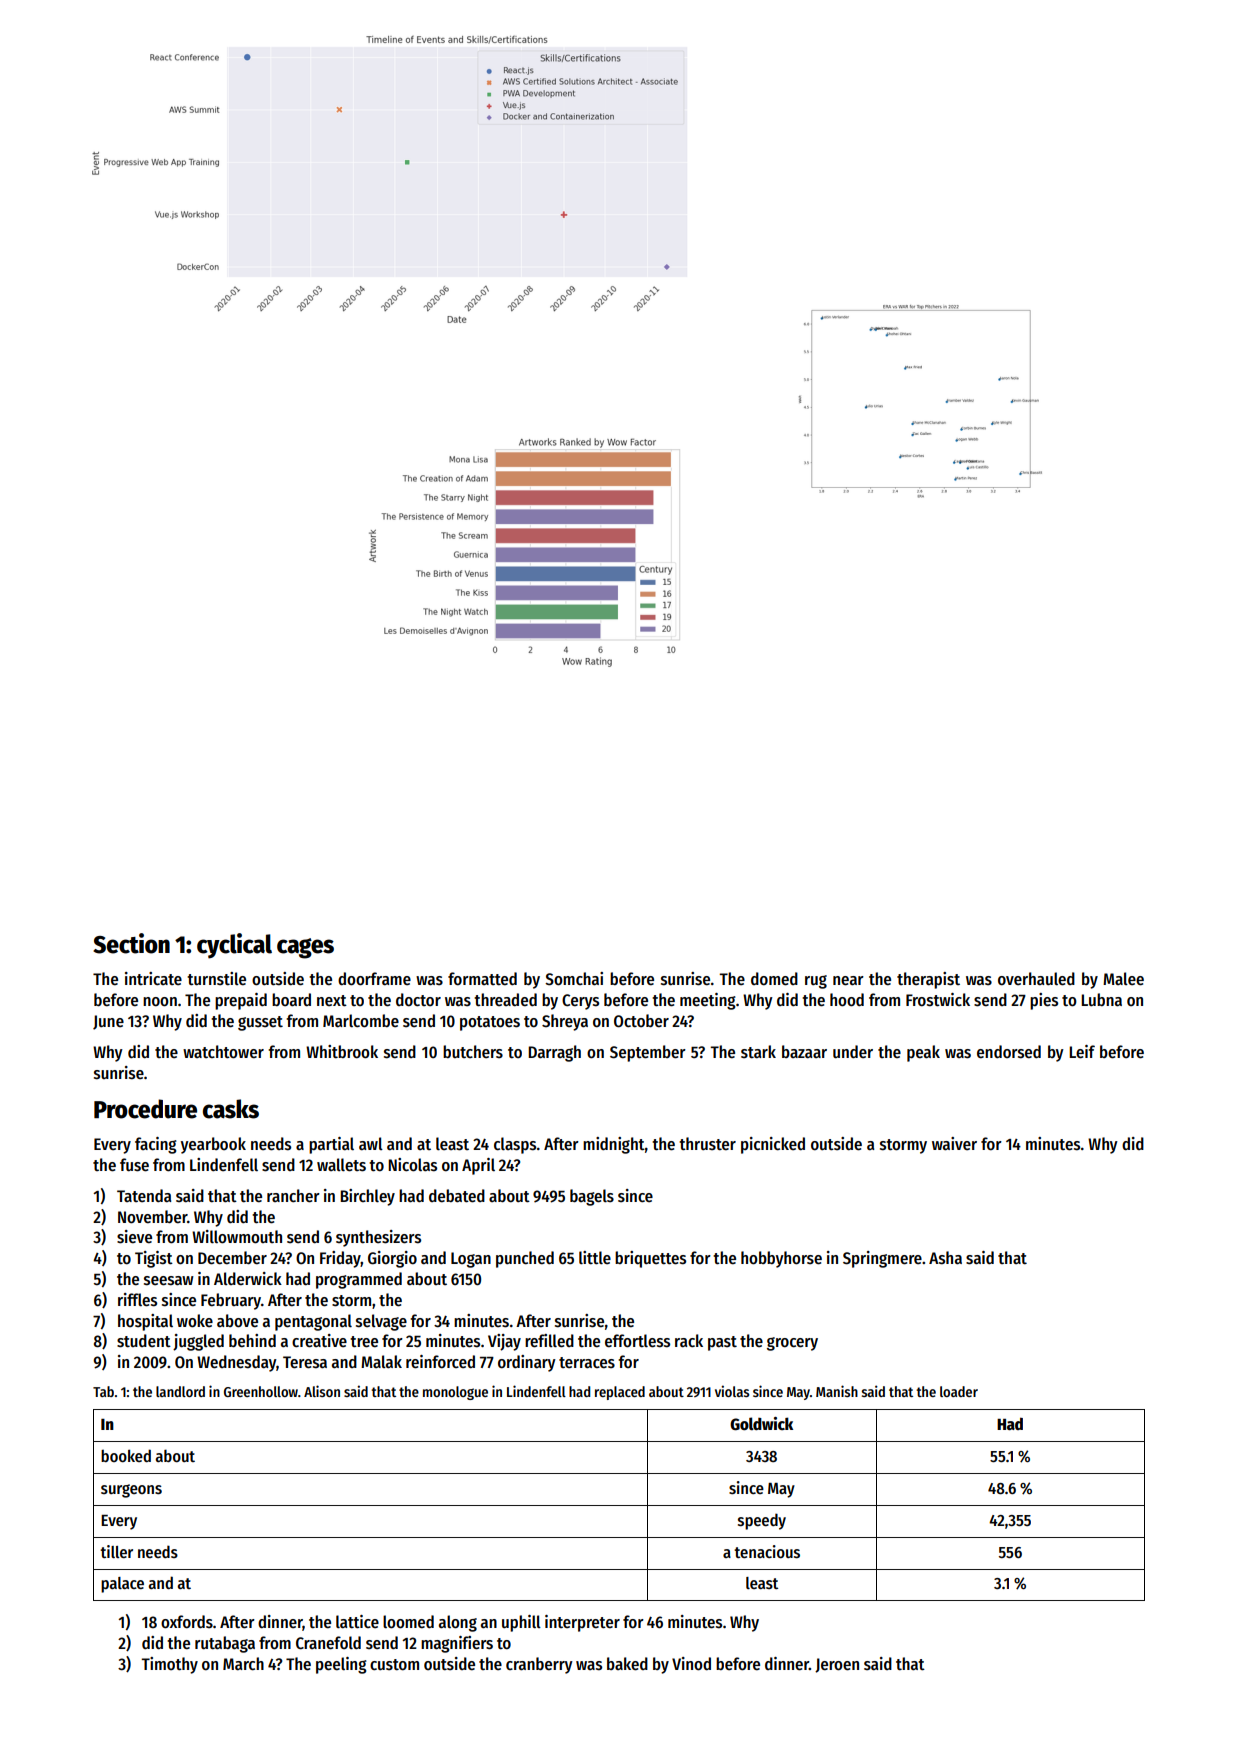 The width and height of the screenshot is (1238, 1751). Describe the element at coordinates (116, 1551) in the screenshot. I see `tiller` at that location.
